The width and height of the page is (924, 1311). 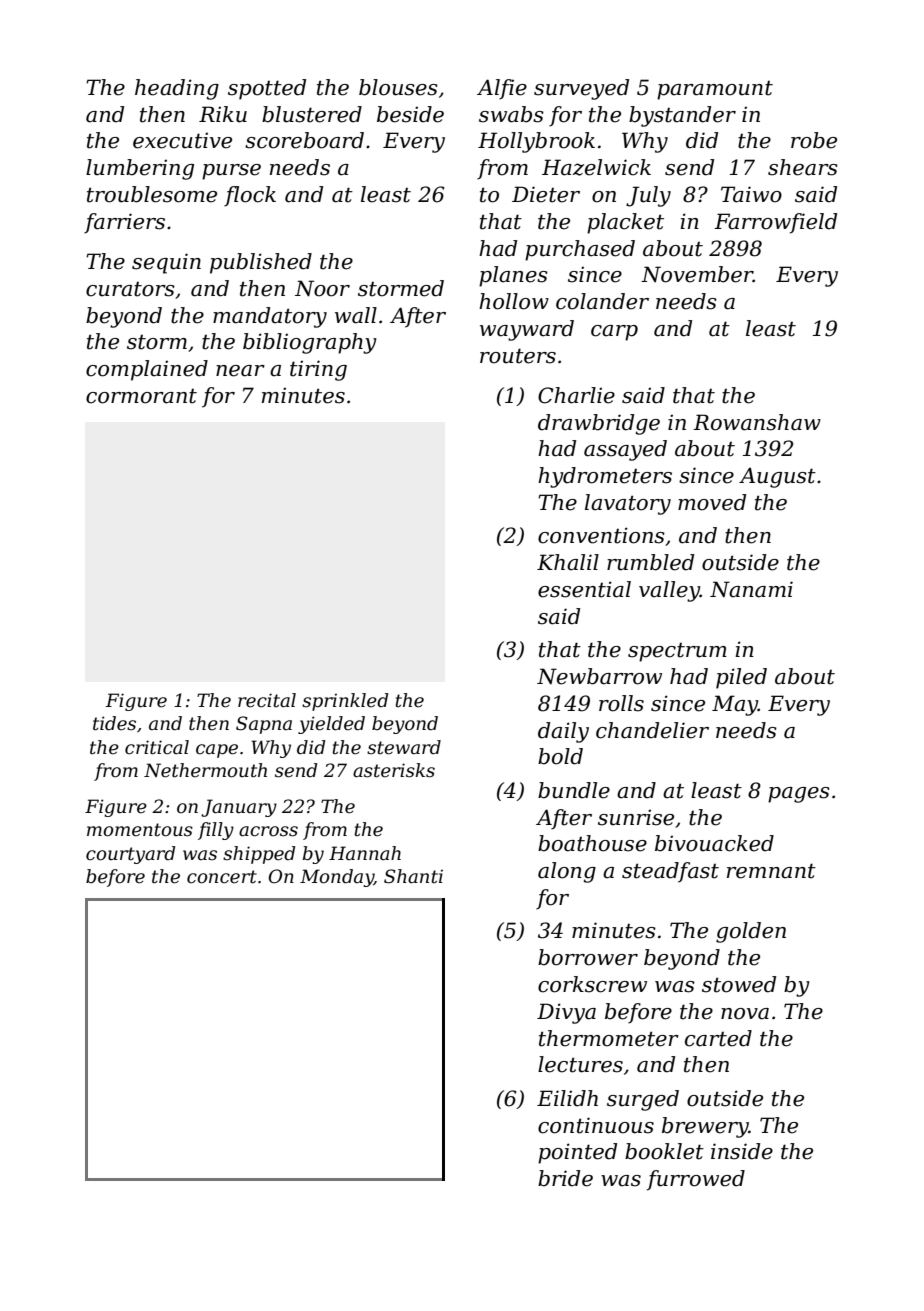 I want to click on along, so click(x=567, y=872).
